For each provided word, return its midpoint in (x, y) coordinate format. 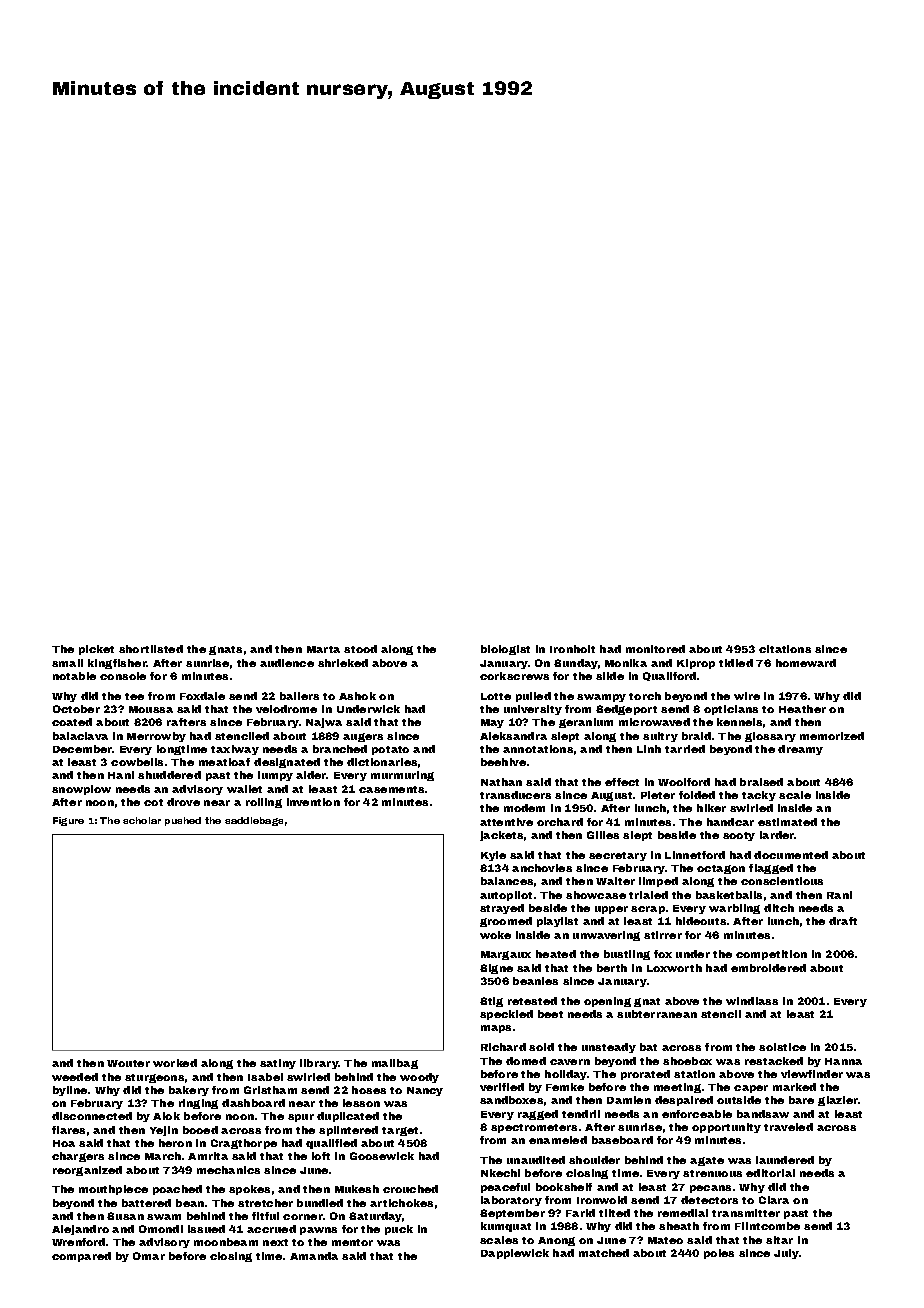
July (786, 1254)
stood (360, 649)
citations (785, 649)
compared (81, 1257)
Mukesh (357, 1189)
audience (287, 663)
